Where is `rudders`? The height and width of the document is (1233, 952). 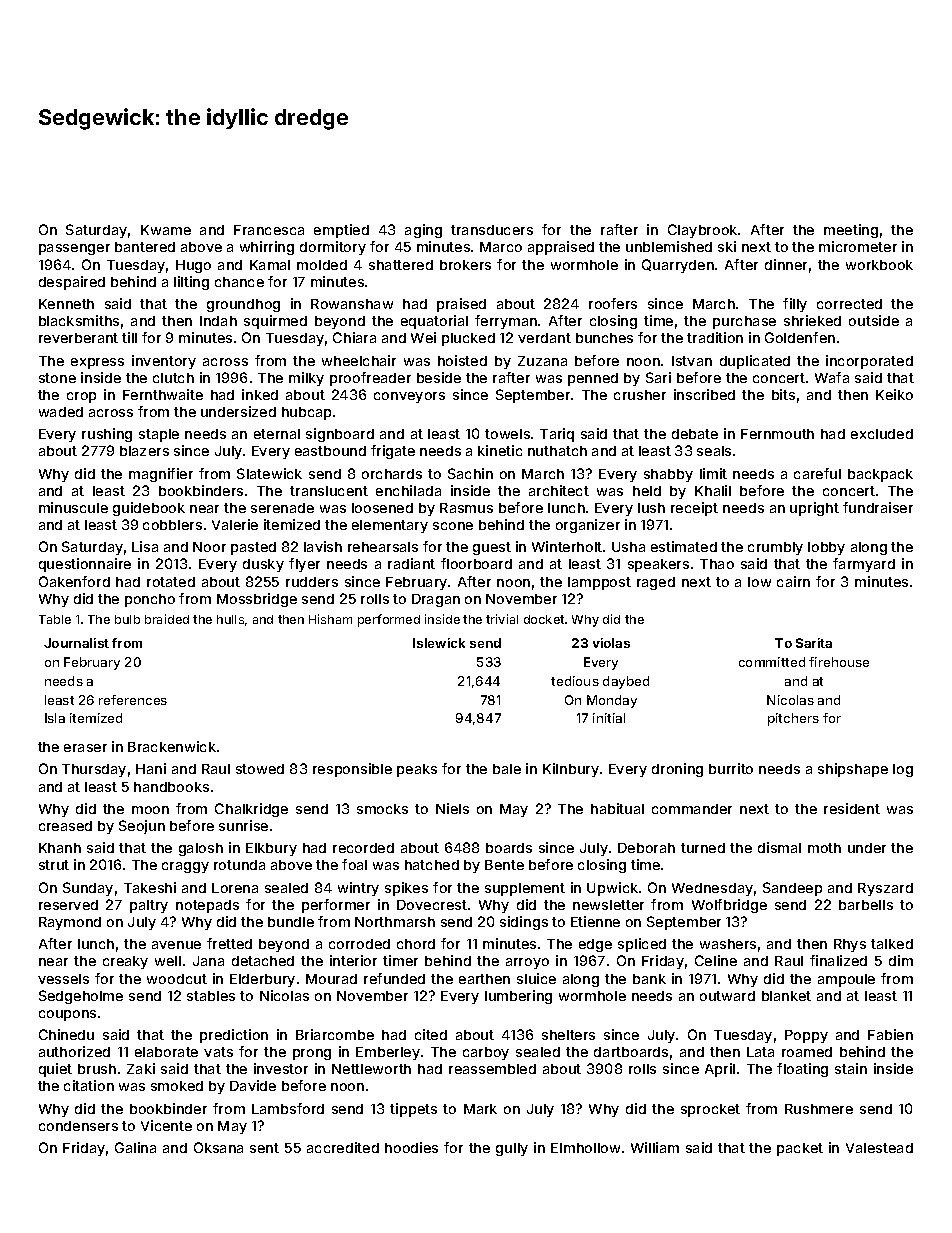
rudders is located at coordinates (312, 582).
